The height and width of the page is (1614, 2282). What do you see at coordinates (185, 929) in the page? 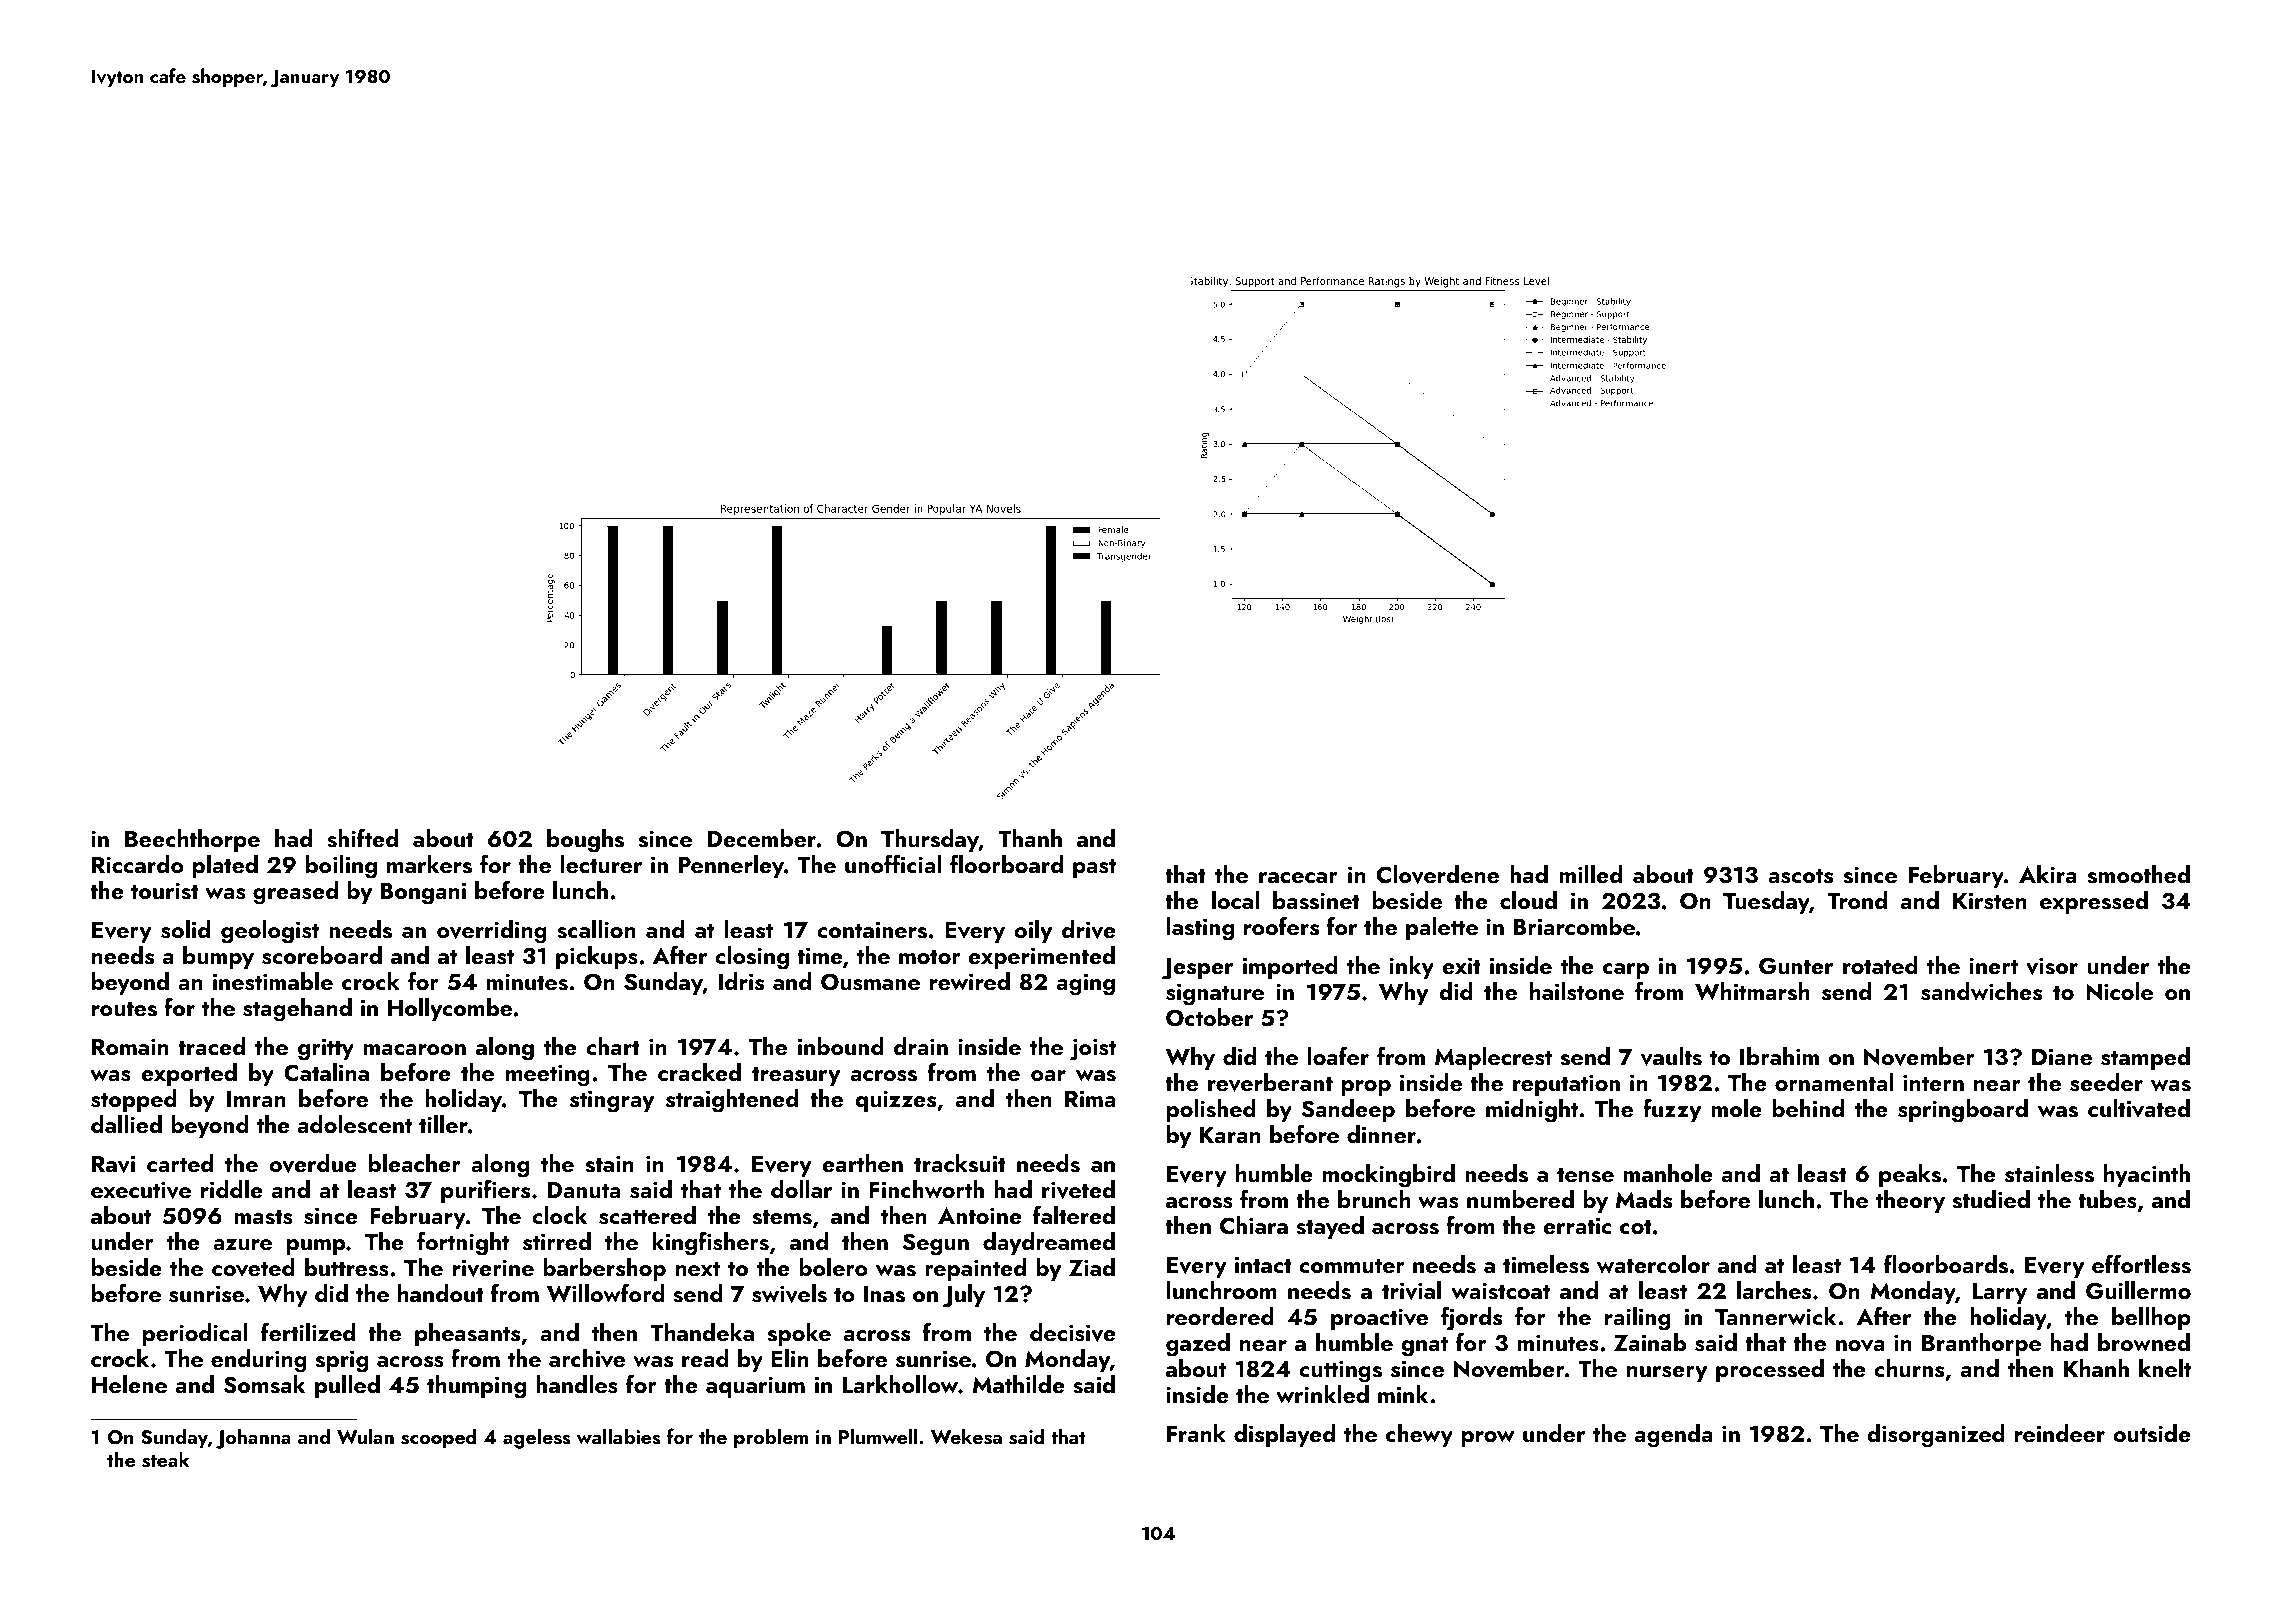
I see `solid` at bounding box center [185, 929].
